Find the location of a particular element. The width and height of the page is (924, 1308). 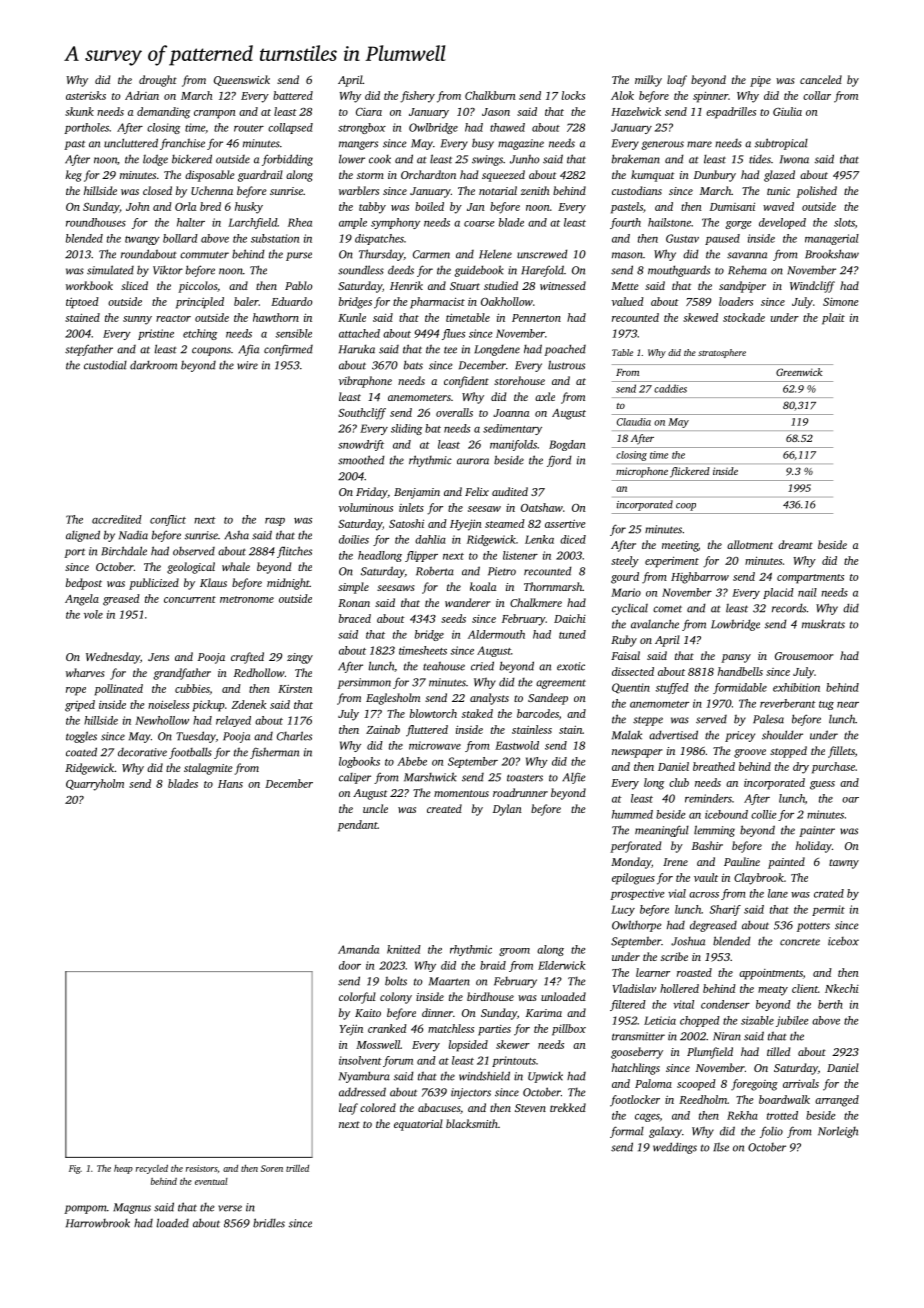

bridles is located at coordinates (269, 1223).
